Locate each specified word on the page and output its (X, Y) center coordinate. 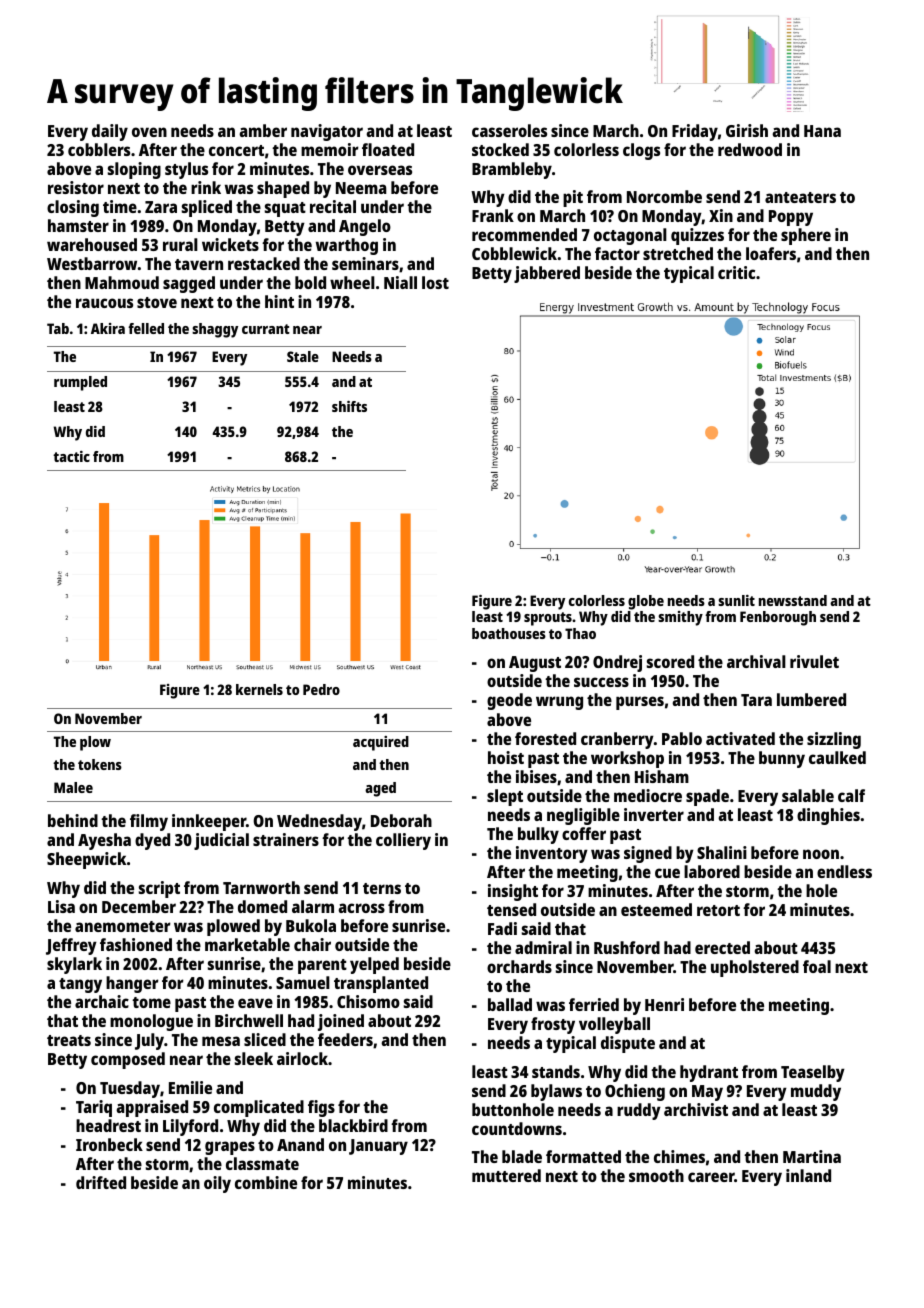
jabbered (547, 274)
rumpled (80, 383)
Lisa (61, 906)
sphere (806, 236)
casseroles (509, 130)
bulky (538, 835)
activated (740, 738)
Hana (822, 131)
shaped (283, 189)
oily (217, 1184)
